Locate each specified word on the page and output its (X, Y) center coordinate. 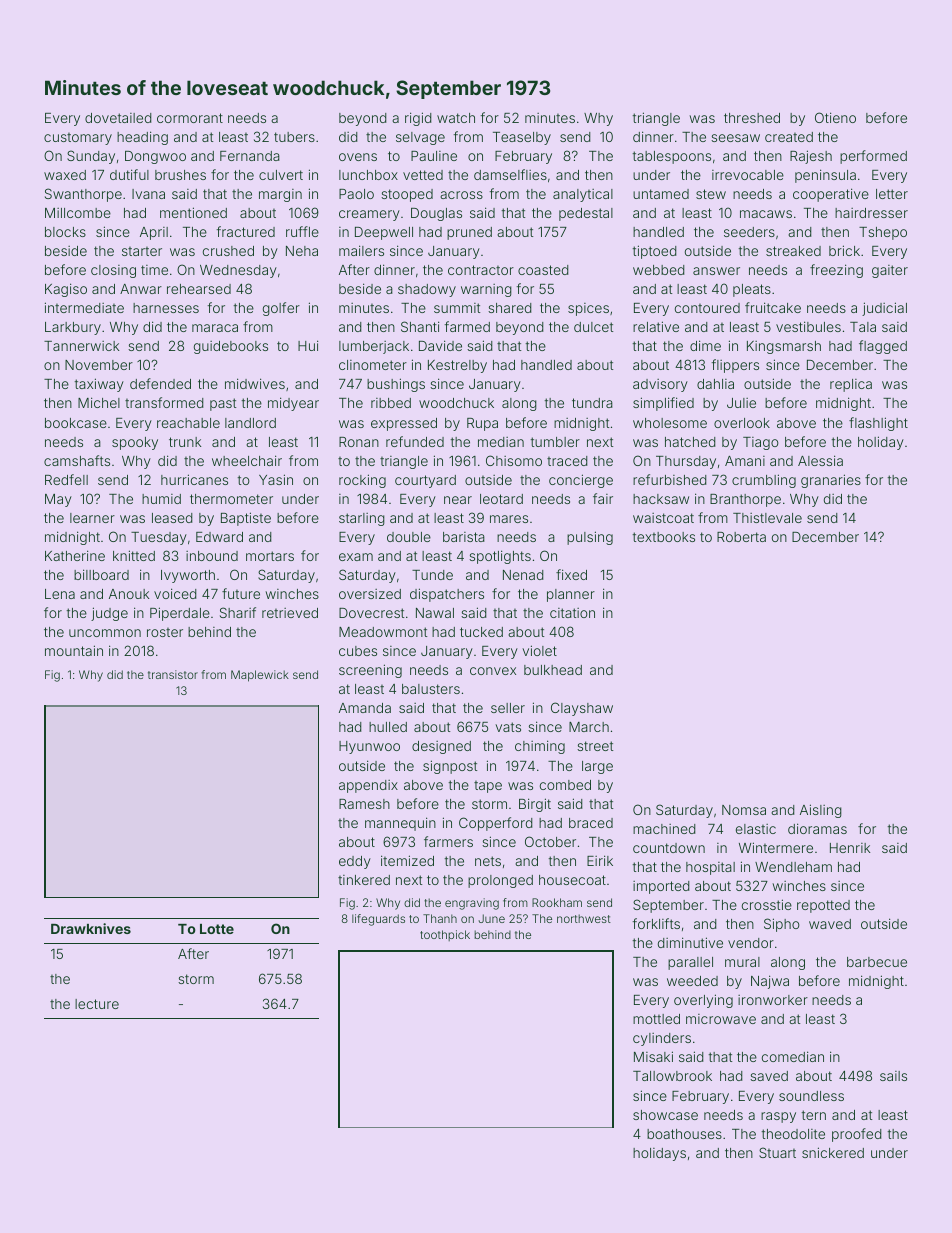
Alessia (820, 460)
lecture (97, 1004)
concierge (581, 481)
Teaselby (522, 138)
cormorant (190, 118)
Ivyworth (188, 576)
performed (873, 157)
